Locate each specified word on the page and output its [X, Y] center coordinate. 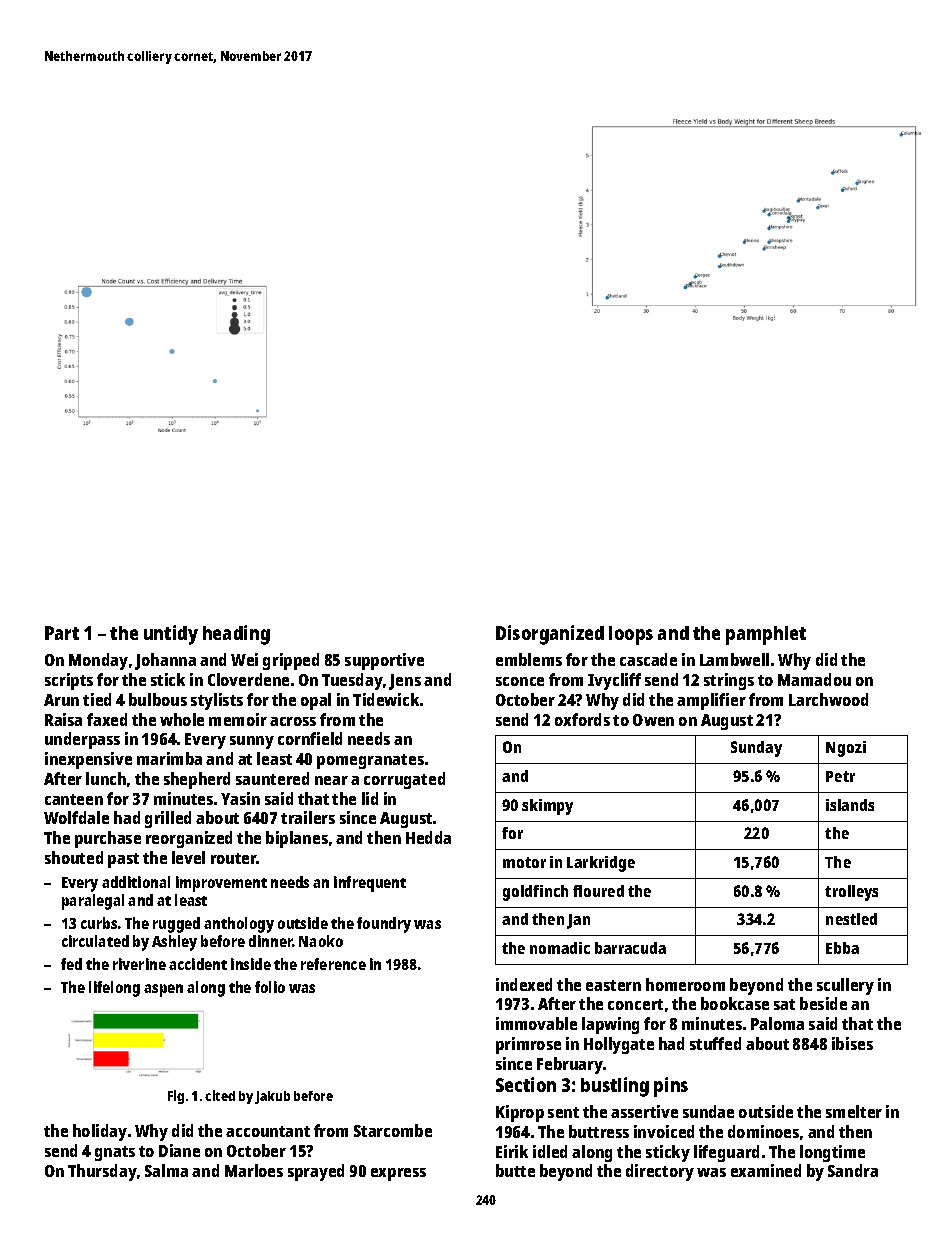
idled [550, 1151]
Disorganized [550, 635]
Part [62, 633]
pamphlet [766, 635]
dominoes [763, 1131]
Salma [166, 1170]
